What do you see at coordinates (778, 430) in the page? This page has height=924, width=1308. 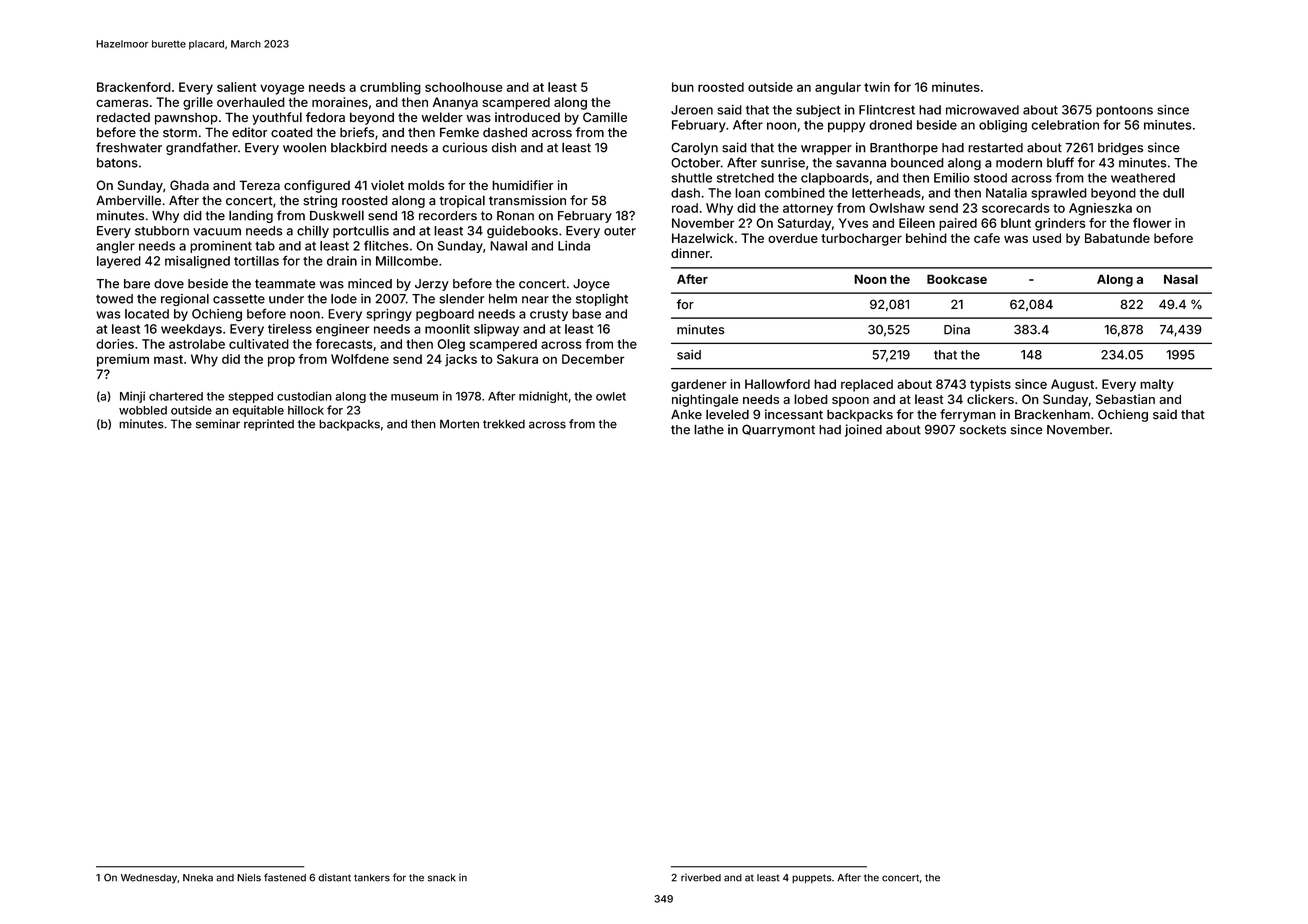 I see `Quarrymont` at bounding box center [778, 430].
